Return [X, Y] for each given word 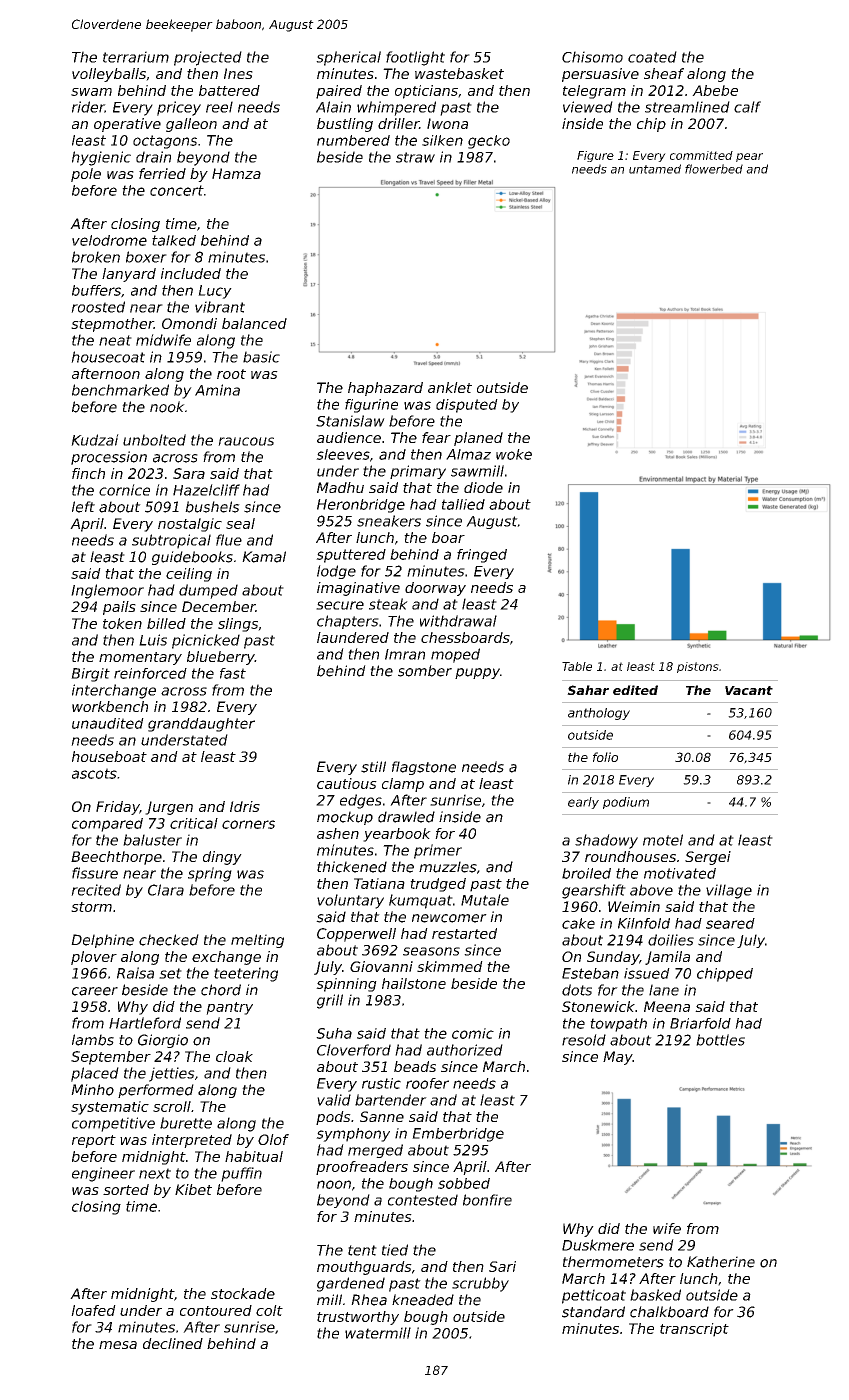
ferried [162, 173]
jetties [172, 1074]
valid [334, 1100]
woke [514, 454]
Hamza [236, 173]
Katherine [721, 1262]
